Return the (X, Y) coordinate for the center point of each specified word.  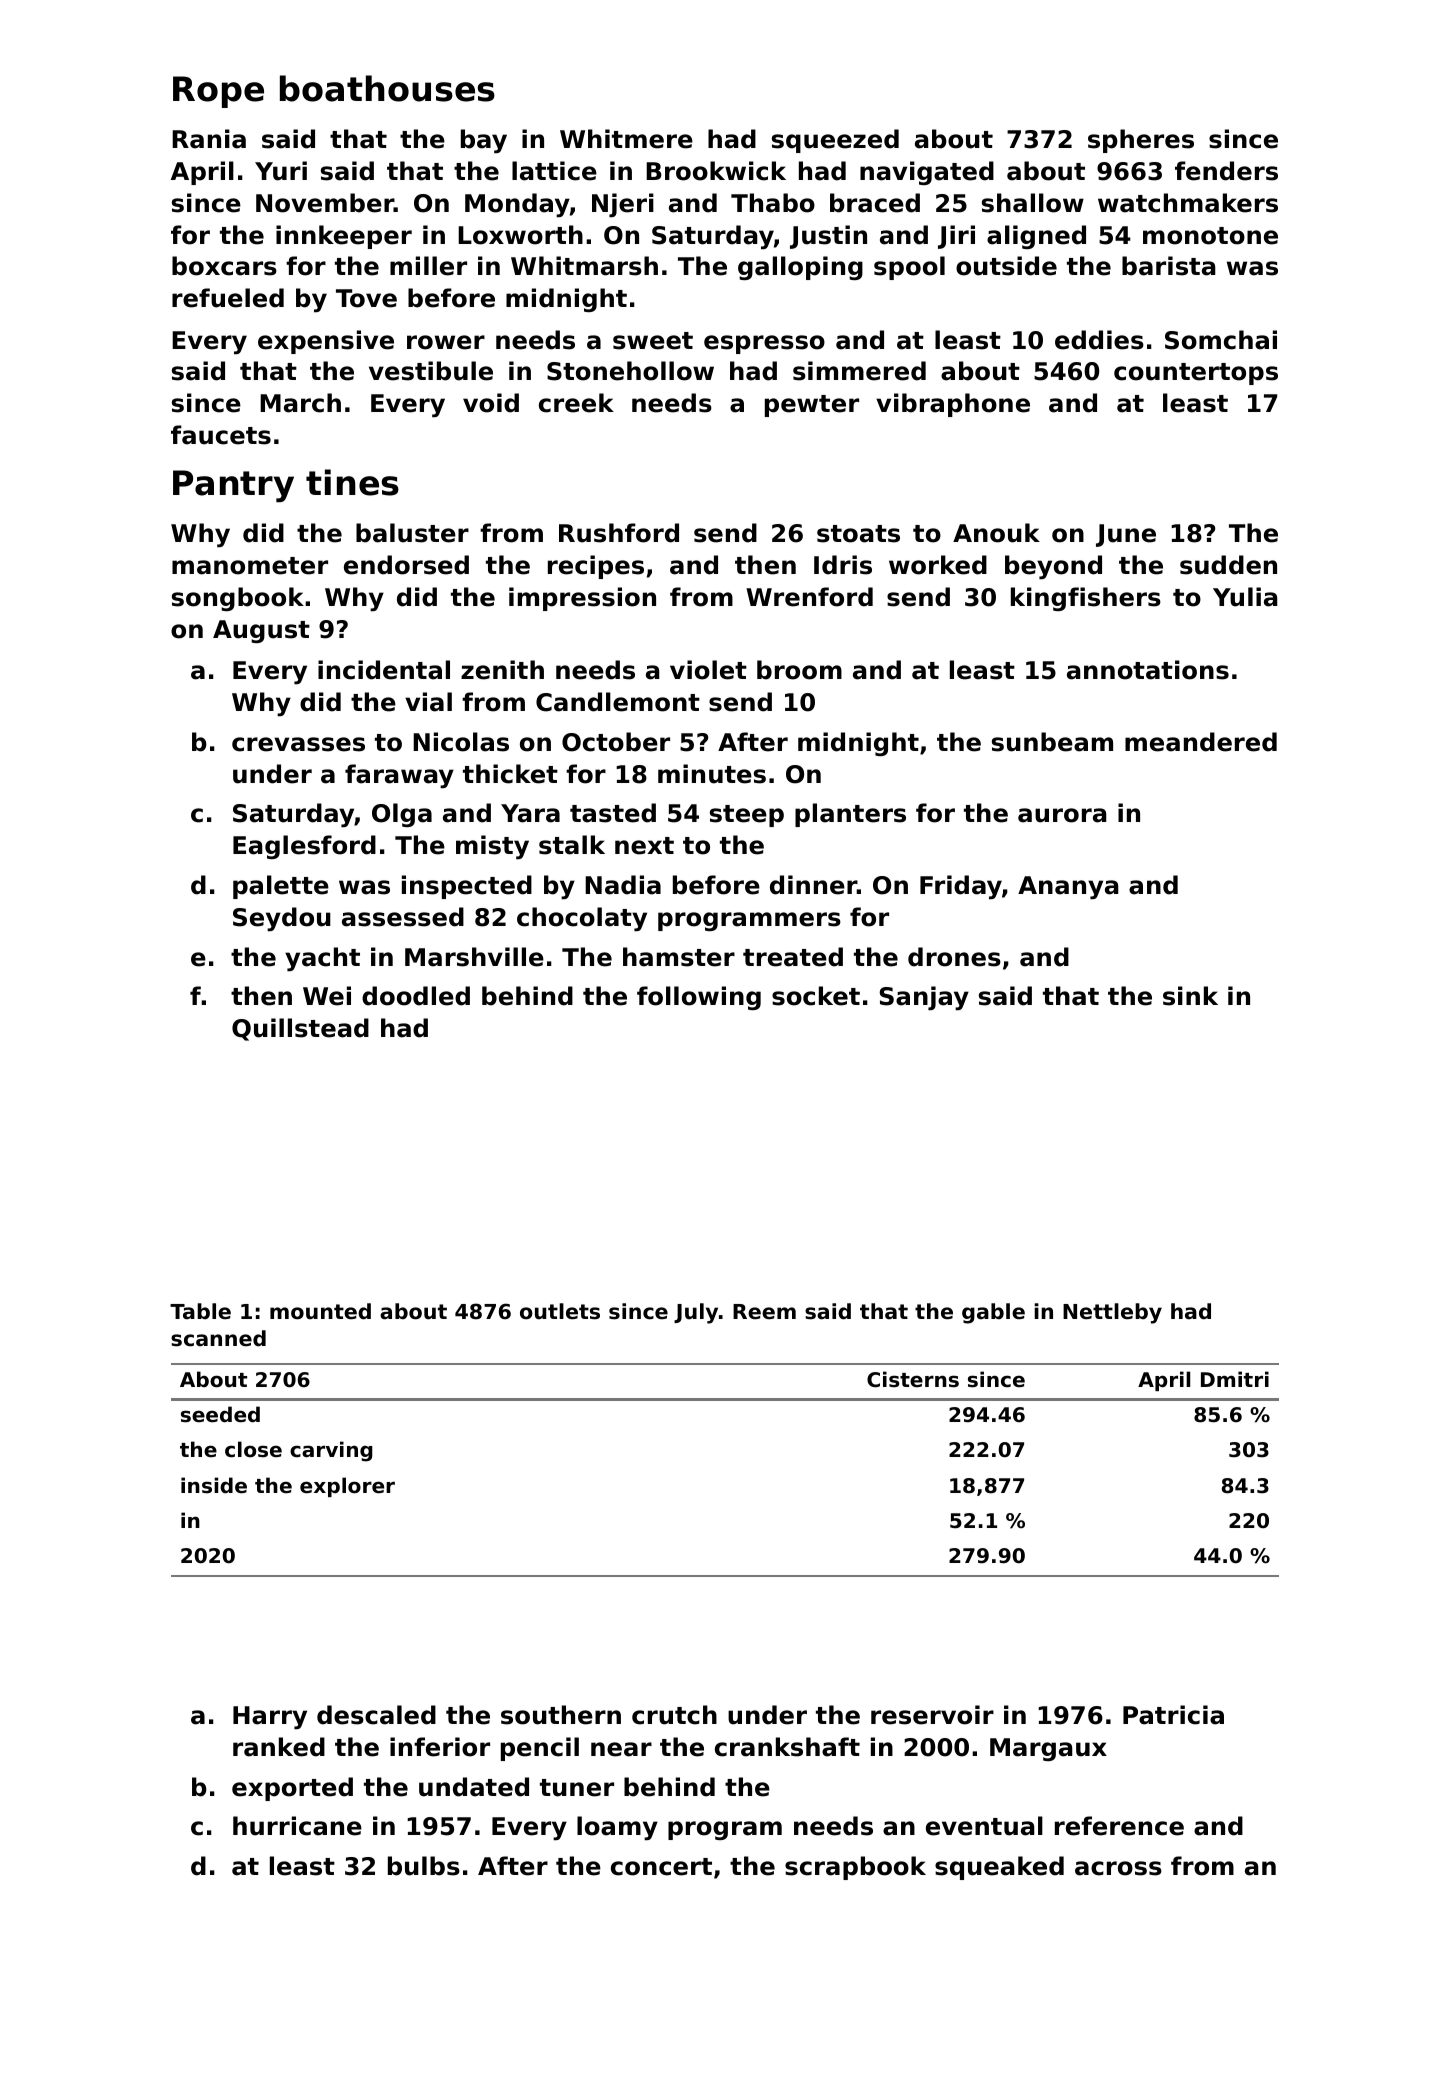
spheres (1141, 141)
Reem (764, 1312)
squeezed (835, 141)
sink (1190, 996)
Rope (218, 92)
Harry (270, 1718)
